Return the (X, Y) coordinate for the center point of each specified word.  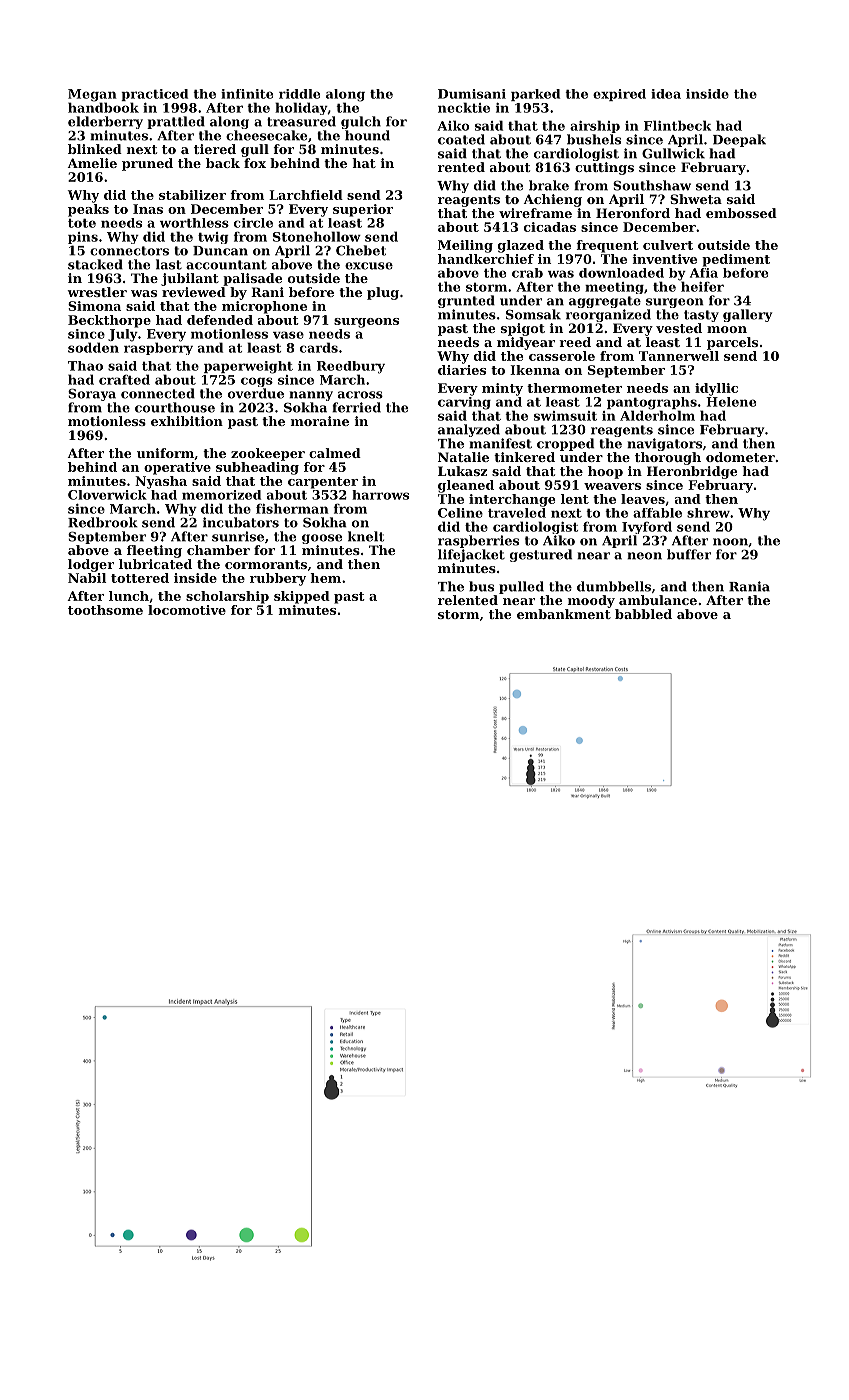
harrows (380, 495)
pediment (736, 260)
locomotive (187, 610)
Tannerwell (679, 356)
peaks (88, 210)
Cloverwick (107, 495)
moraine (320, 421)
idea (666, 94)
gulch (361, 122)
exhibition (187, 421)
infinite (247, 94)
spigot (523, 329)
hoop (605, 472)
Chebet (361, 250)
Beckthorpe (109, 321)
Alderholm (657, 415)
